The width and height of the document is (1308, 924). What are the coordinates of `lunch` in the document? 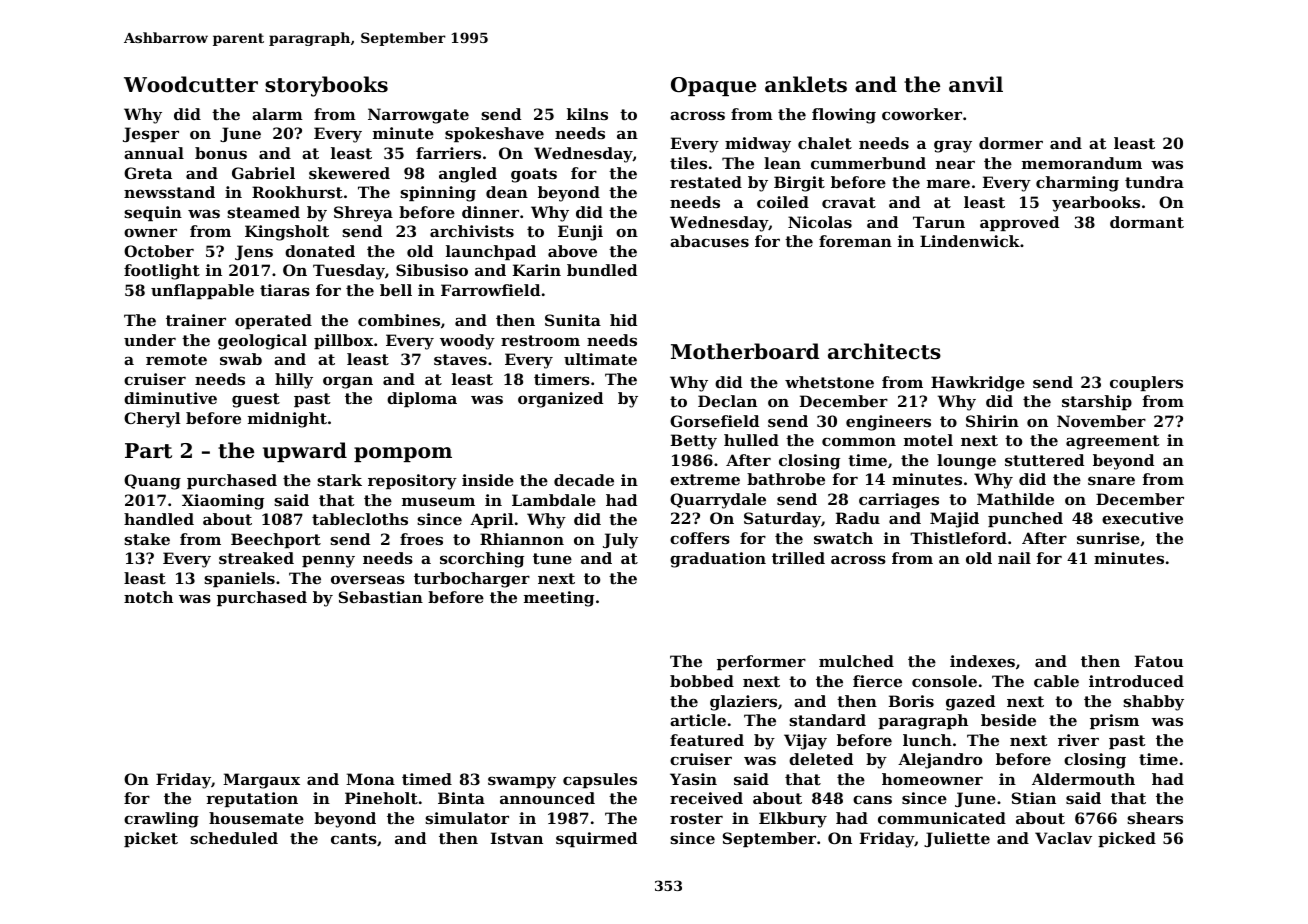 It's located at (927, 740).
